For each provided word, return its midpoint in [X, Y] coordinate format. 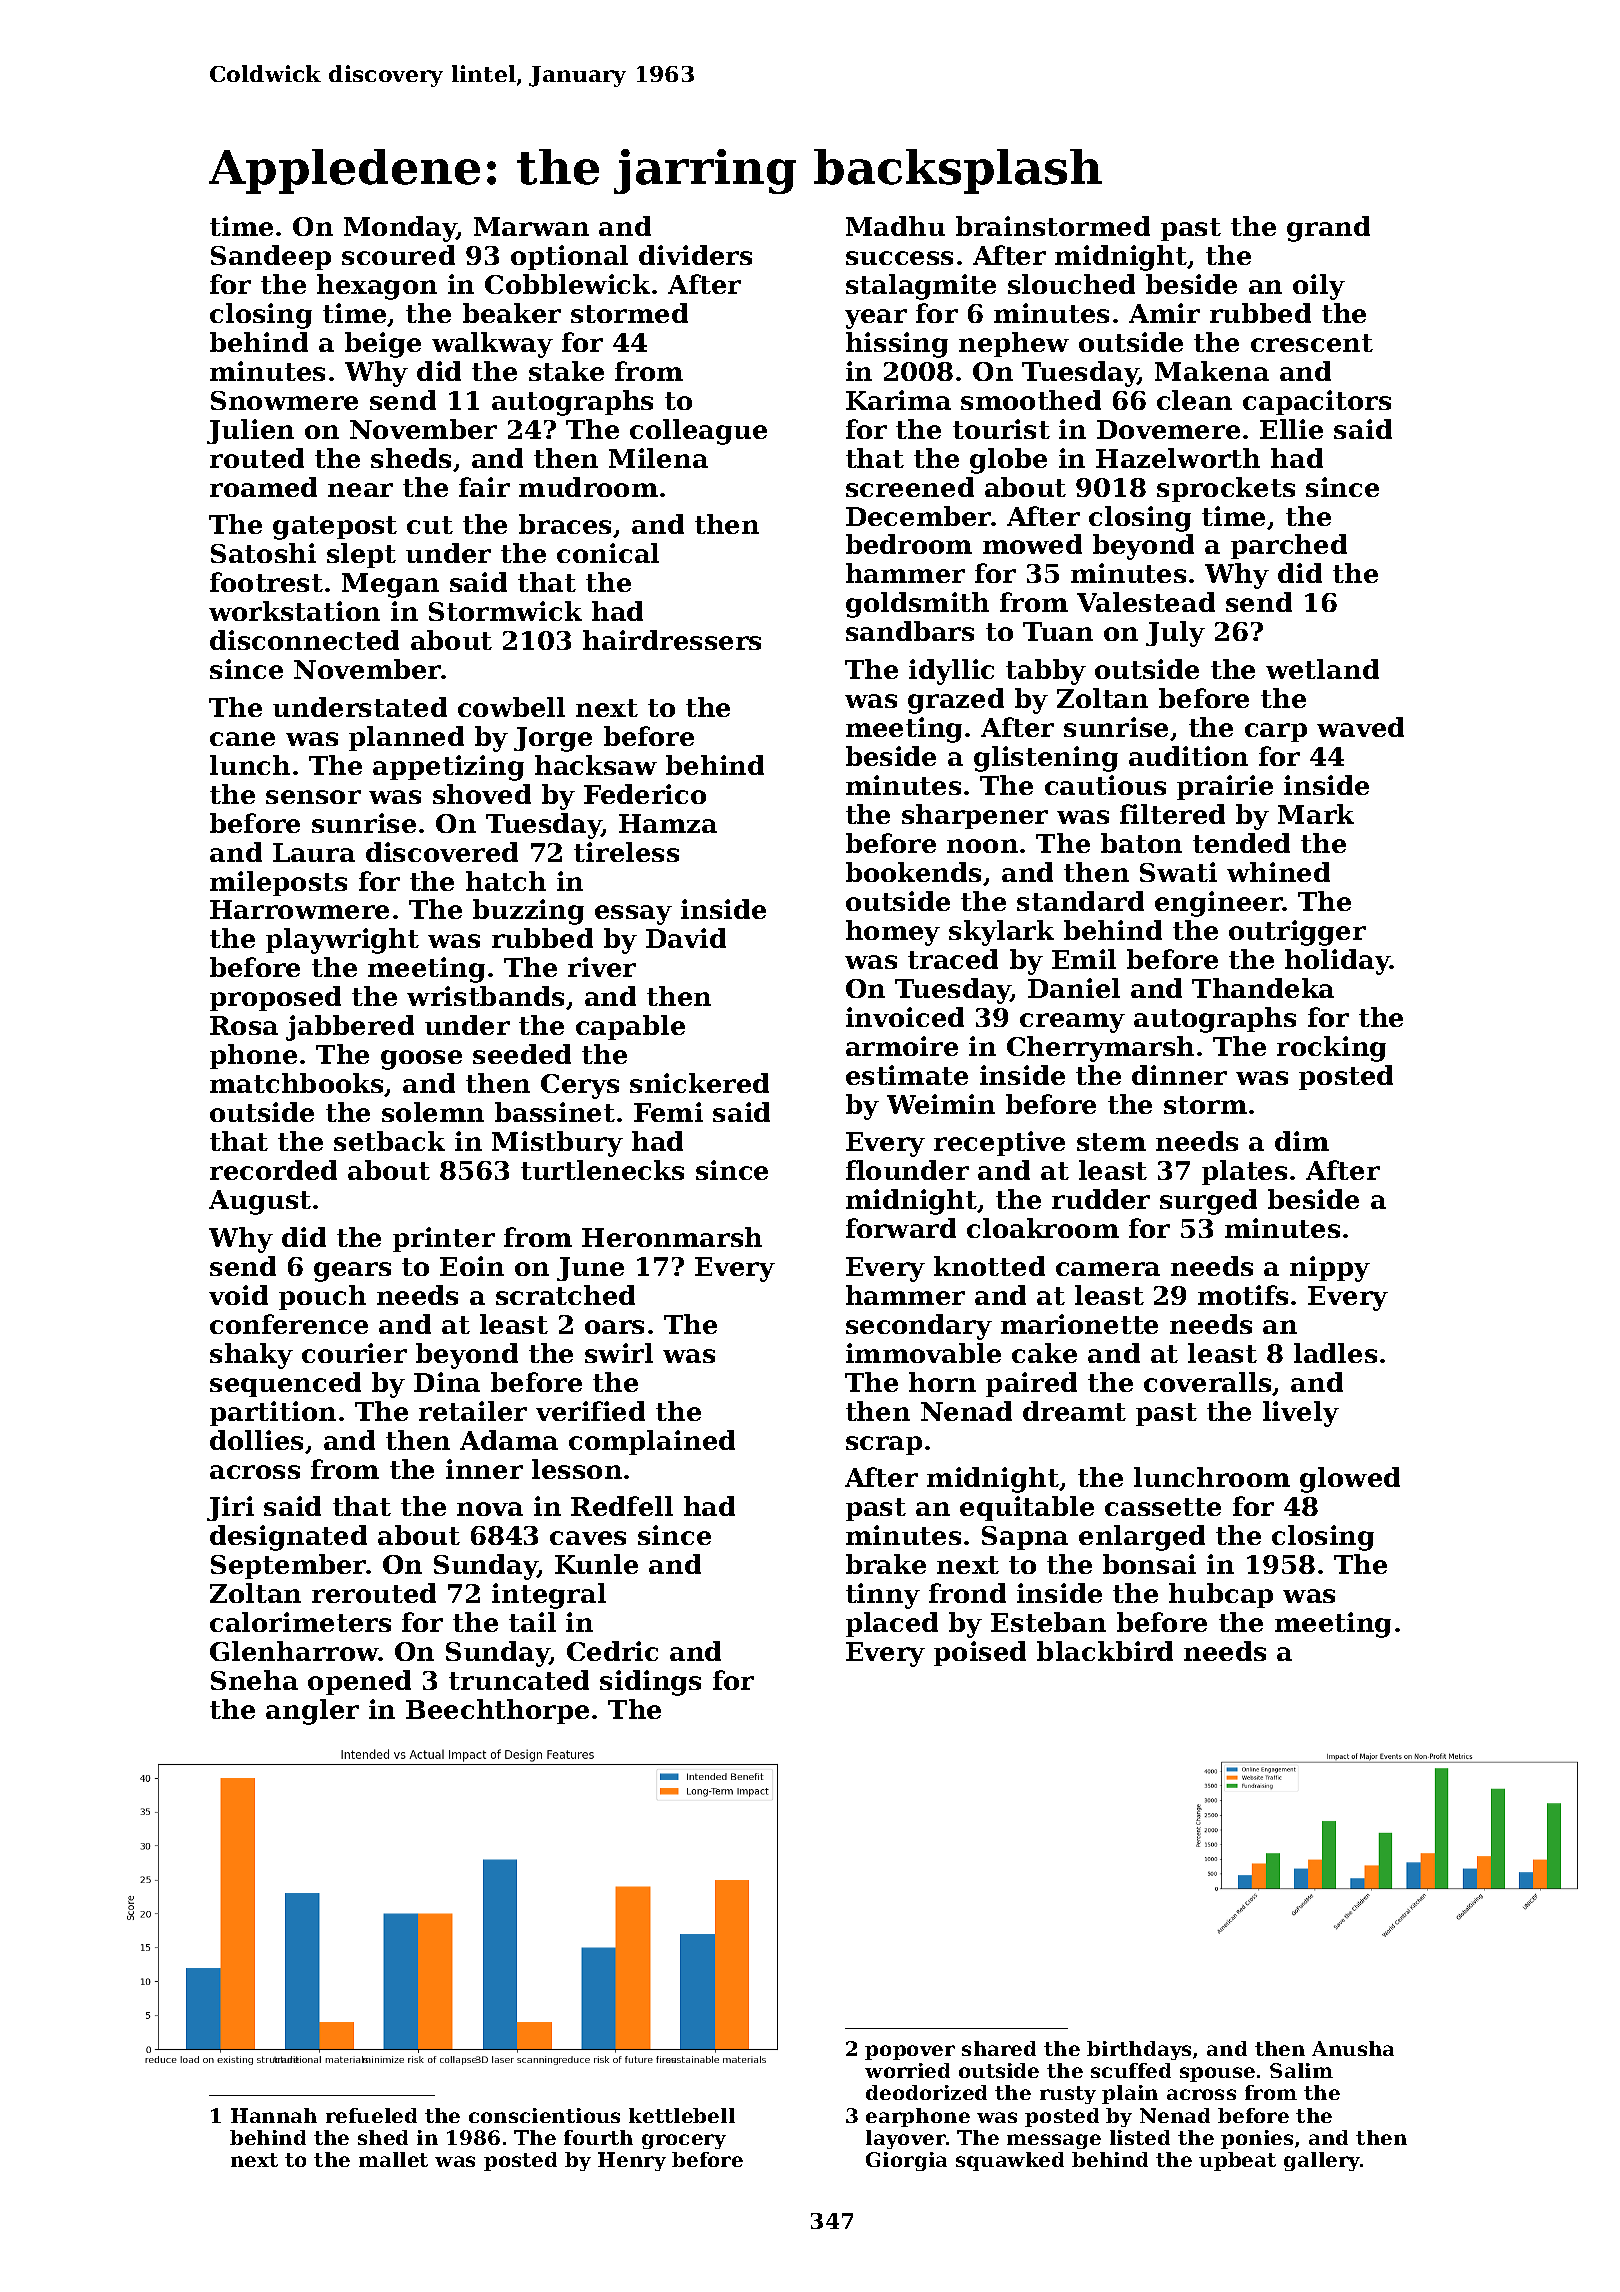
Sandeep [271, 257]
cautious [1105, 785]
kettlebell [682, 2115]
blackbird [1105, 1651]
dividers [695, 255]
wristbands [485, 996]
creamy [1072, 1023]
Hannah [274, 2115]
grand [1328, 229]
